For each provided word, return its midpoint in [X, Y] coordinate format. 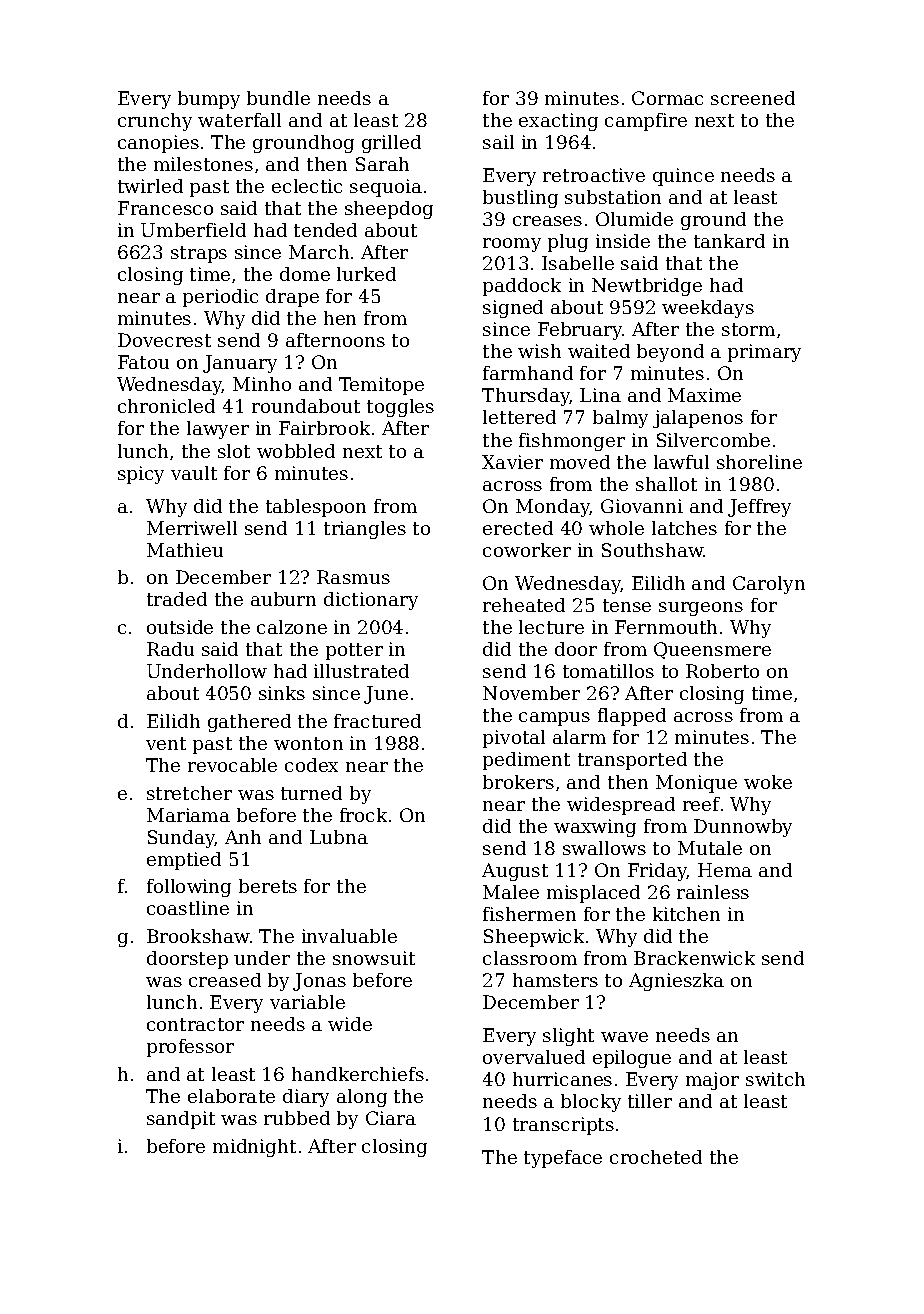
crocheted [656, 1157]
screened [753, 98]
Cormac [667, 98]
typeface [563, 1159]
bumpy [209, 100]
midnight [254, 1148]
